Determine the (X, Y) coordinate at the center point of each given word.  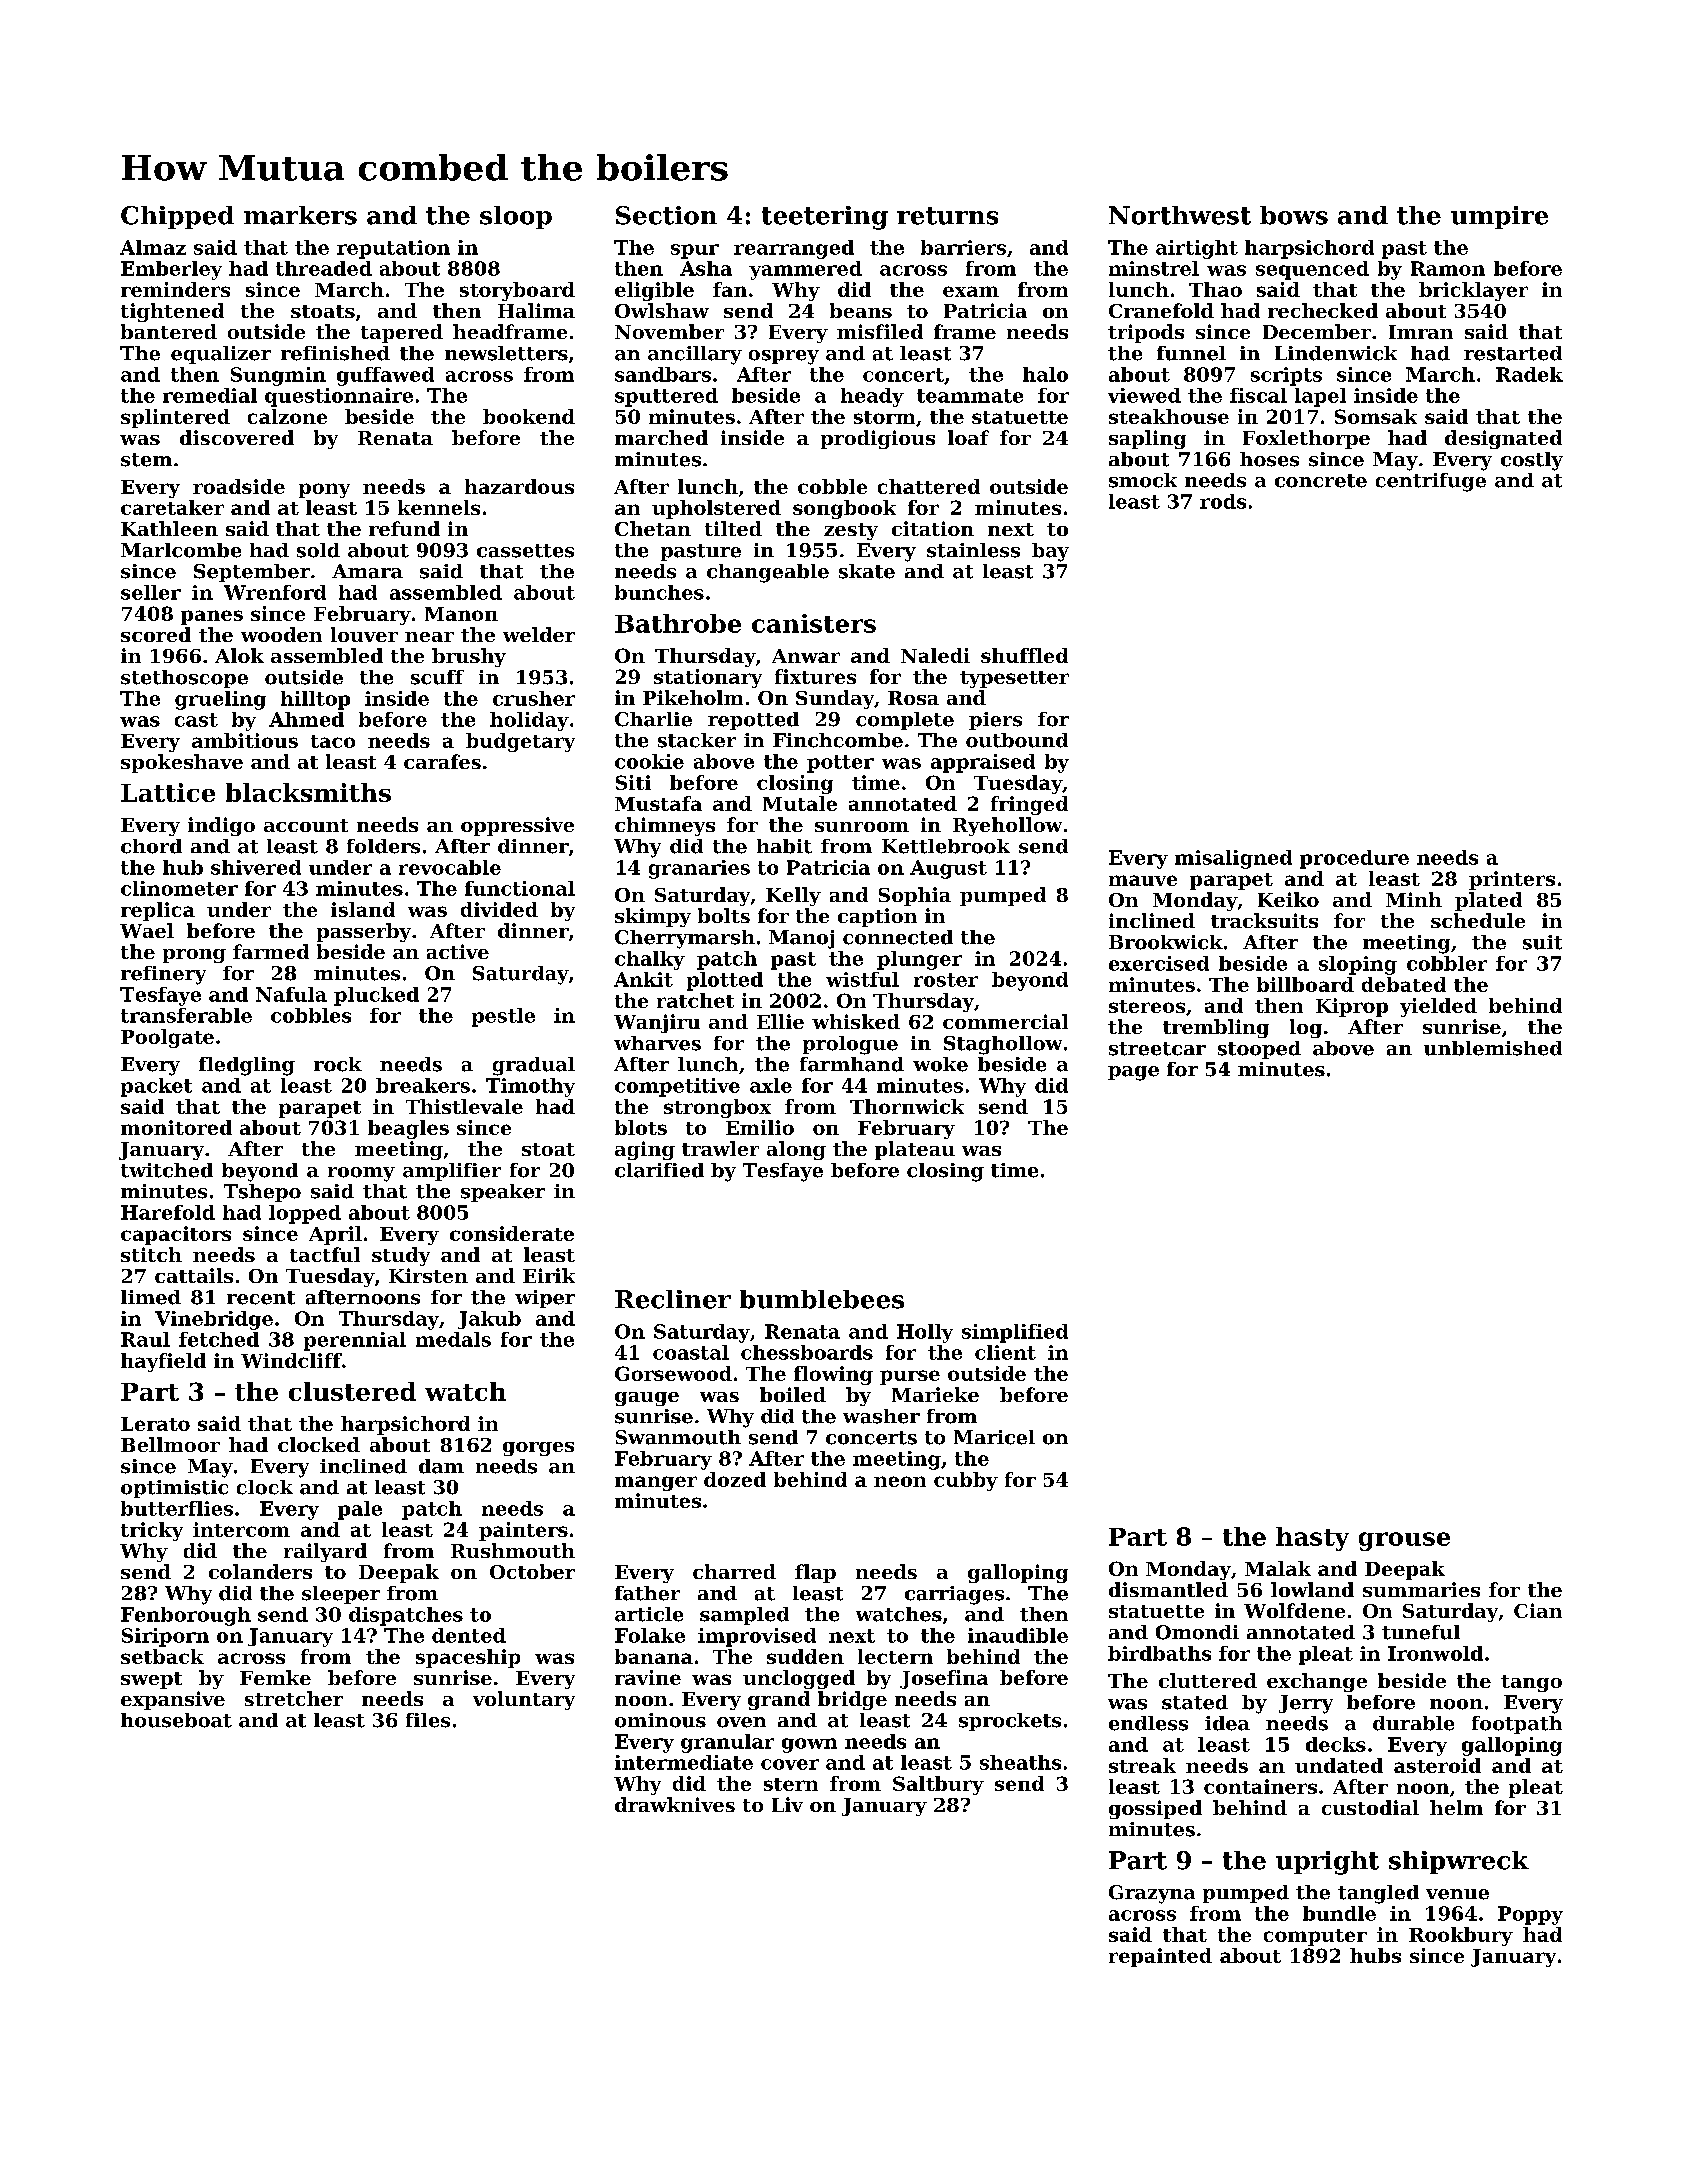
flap (815, 1573)
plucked (376, 996)
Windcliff (291, 1360)
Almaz (153, 247)
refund (404, 528)
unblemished (1493, 1048)
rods (1223, 501)
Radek (1529, 374)
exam (971, 291)
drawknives (675, 1804)
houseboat (176, 1720)
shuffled (1024, 655)
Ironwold (1435, 1653)
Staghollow (1003, 1045)
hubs (1375, 1955)
